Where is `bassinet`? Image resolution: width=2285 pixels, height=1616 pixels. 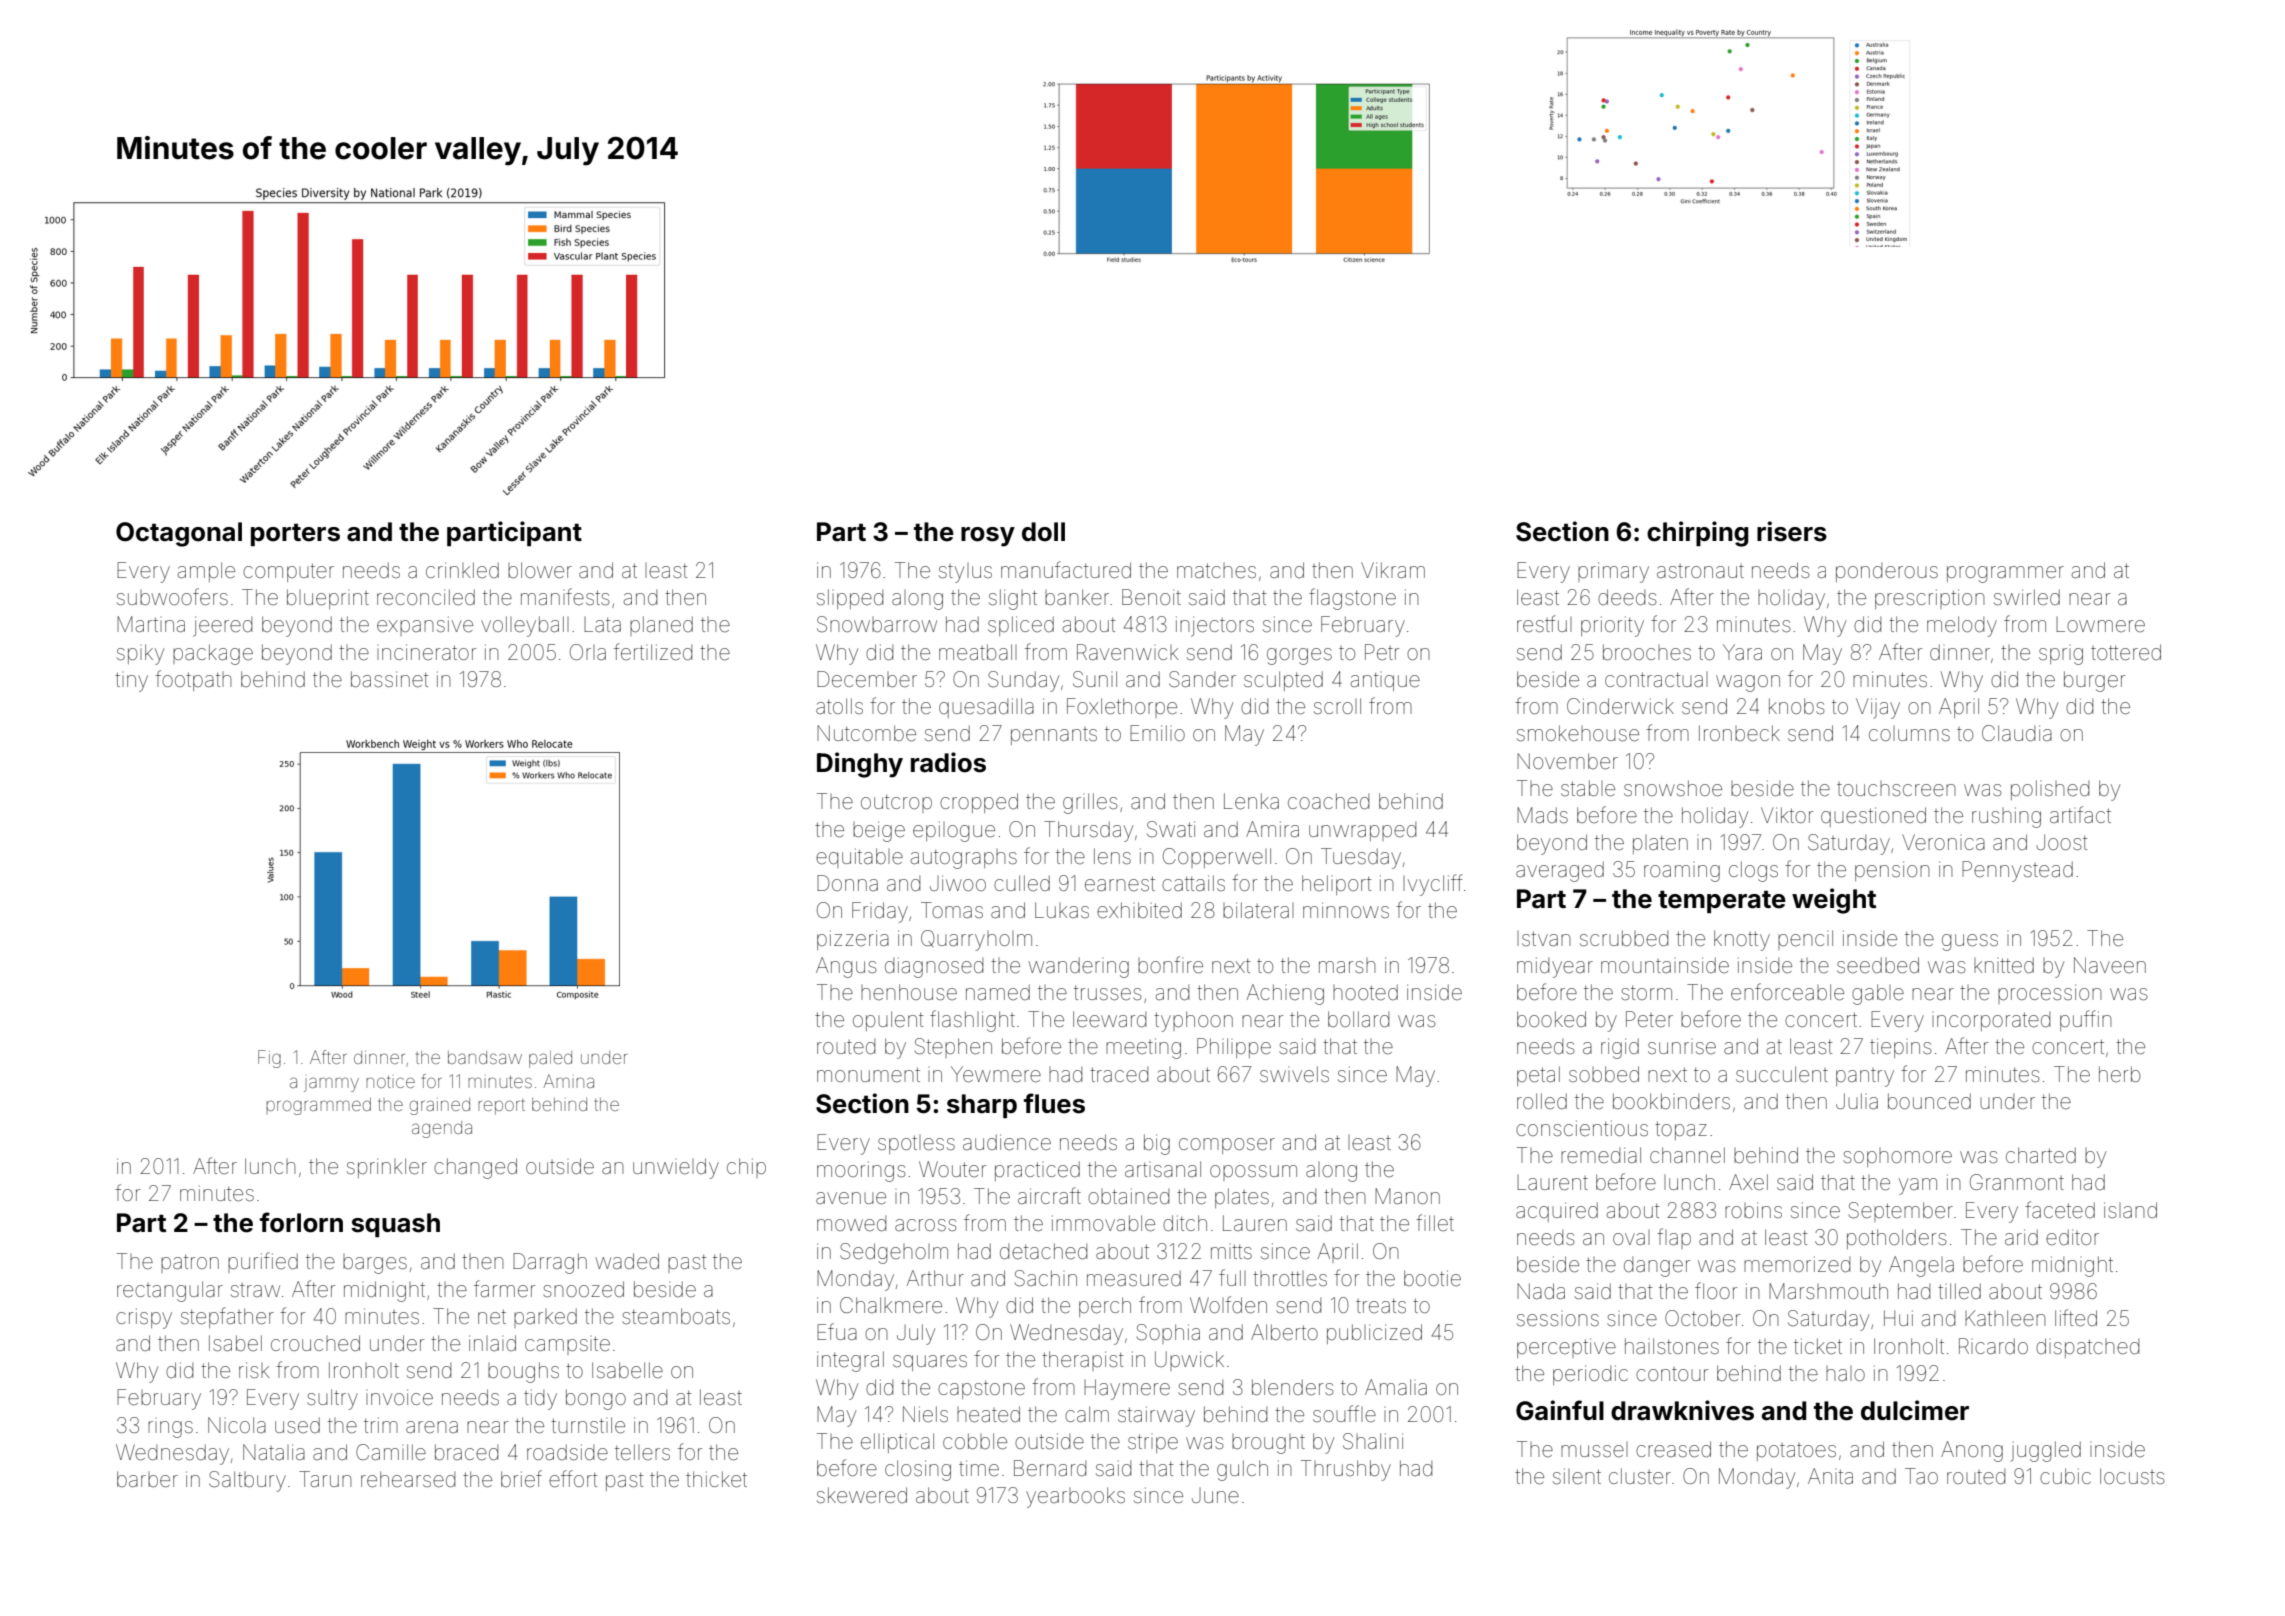 bassinet is located at coordinates (389, 679).
